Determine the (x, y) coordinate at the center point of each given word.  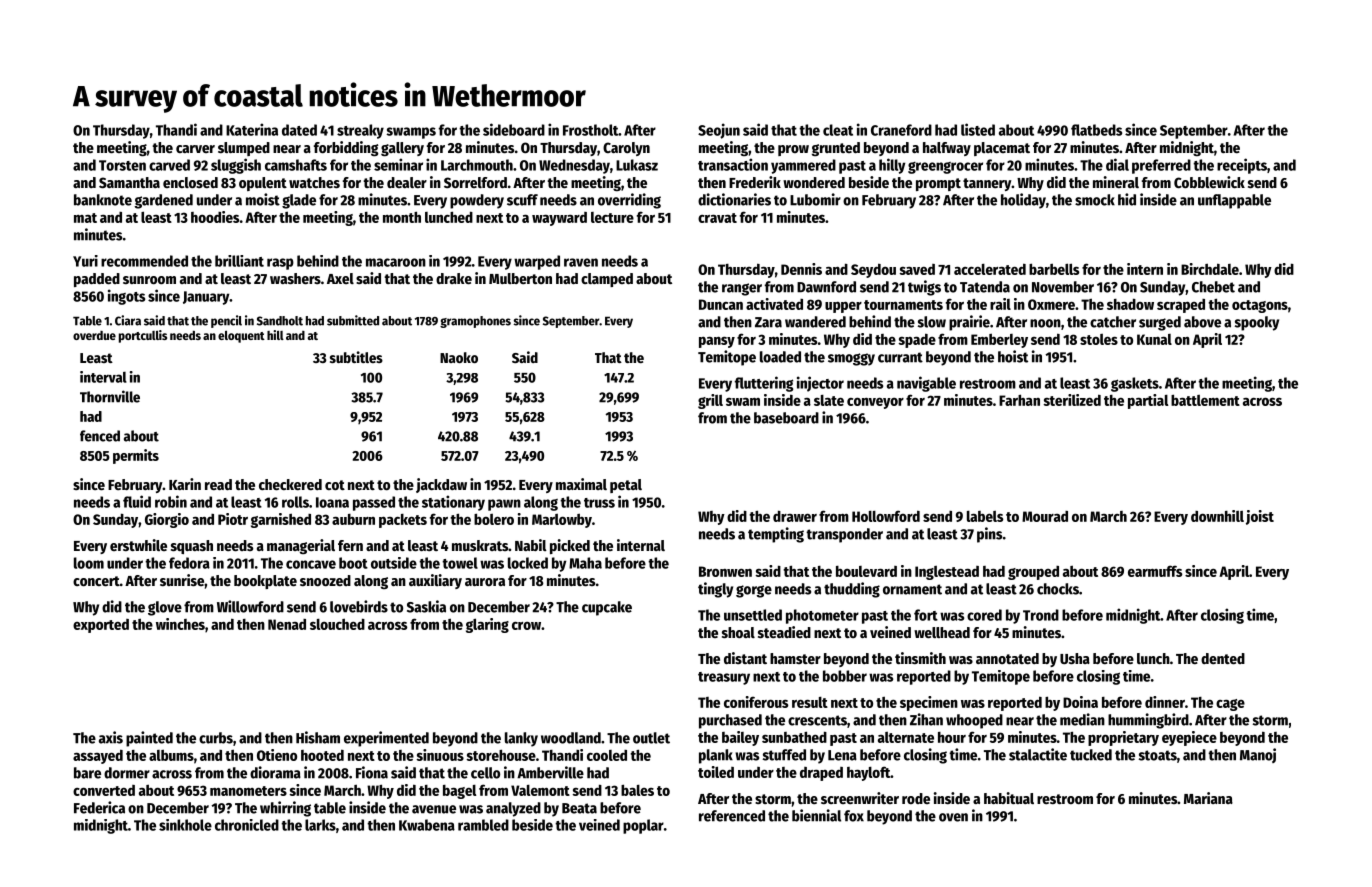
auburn (353, 519)
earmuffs (1155, 571)
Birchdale (1210, 269)
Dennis (801, 269)
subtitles (356, 357)
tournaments (903, 305)
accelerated (990, 269)
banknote (103, 200)
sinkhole (185, 825)
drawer (795, 516)
